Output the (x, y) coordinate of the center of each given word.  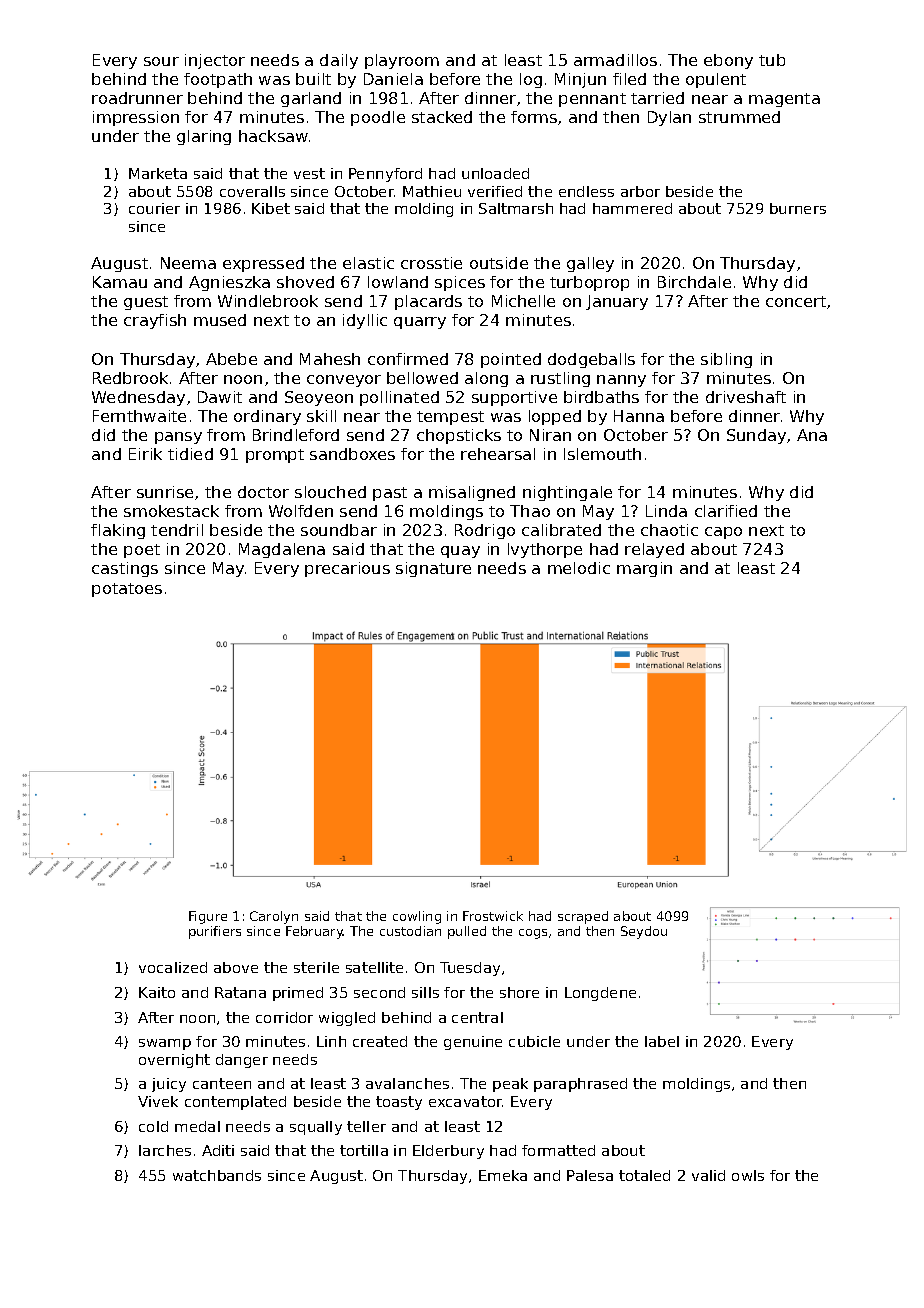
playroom (402, 61)
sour (161, 61)
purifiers (215, 932)
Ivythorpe (545, 550)
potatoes (127, 590)
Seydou (644, 932)
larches (165, 1150)
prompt (275, 456)
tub (772, 60)
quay (460, 552)
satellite (374, 967)
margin (644, 569)
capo (723, 533)
